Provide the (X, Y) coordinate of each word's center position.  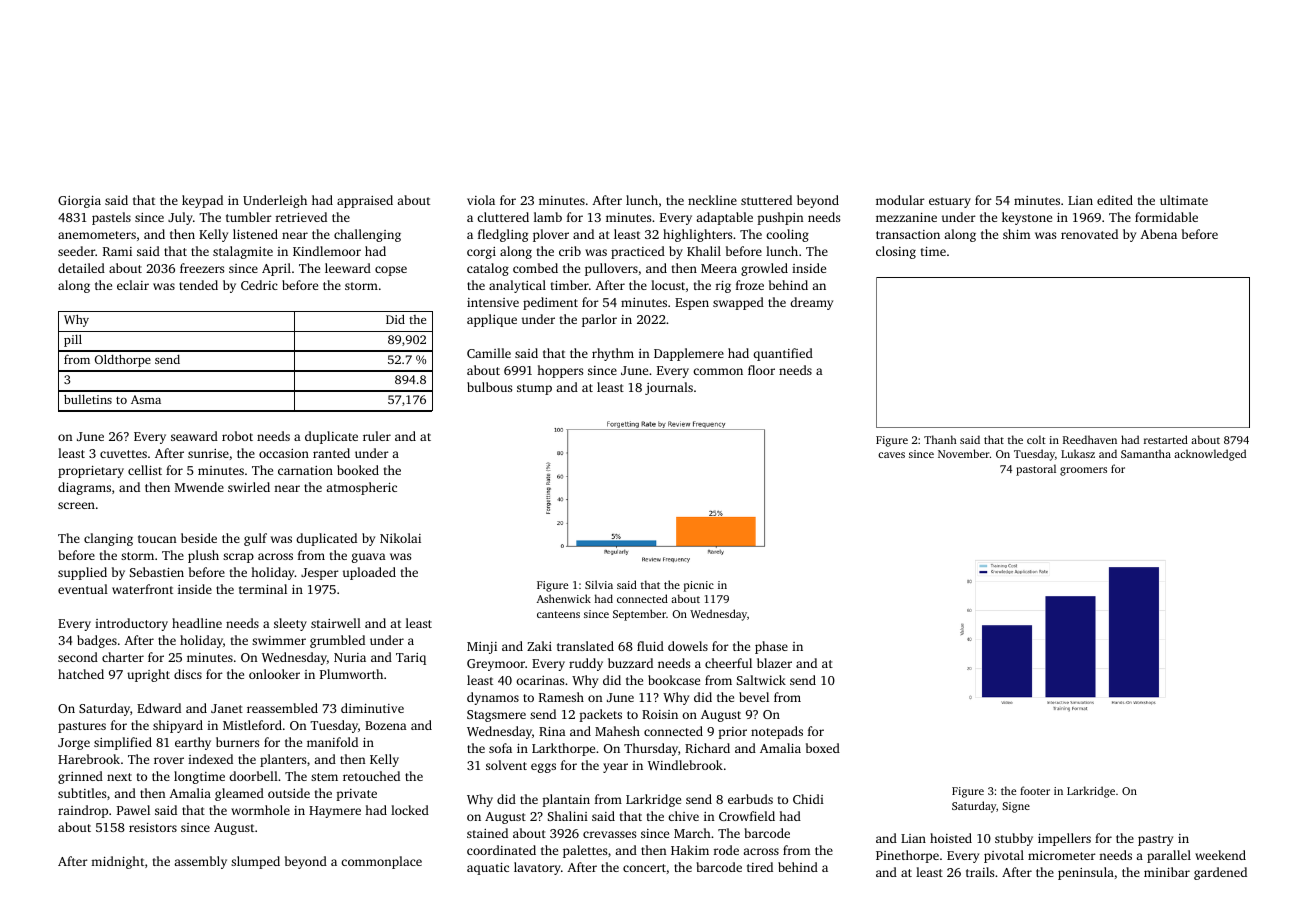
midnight (117, 862)
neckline (712, 200)
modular (900, 200)
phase (771, 647)
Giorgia (79, 202)
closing (896, 252)
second (78, 657)
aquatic (488, 869)
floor (761, 370)
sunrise (208, 453)
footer (1035, 790)
